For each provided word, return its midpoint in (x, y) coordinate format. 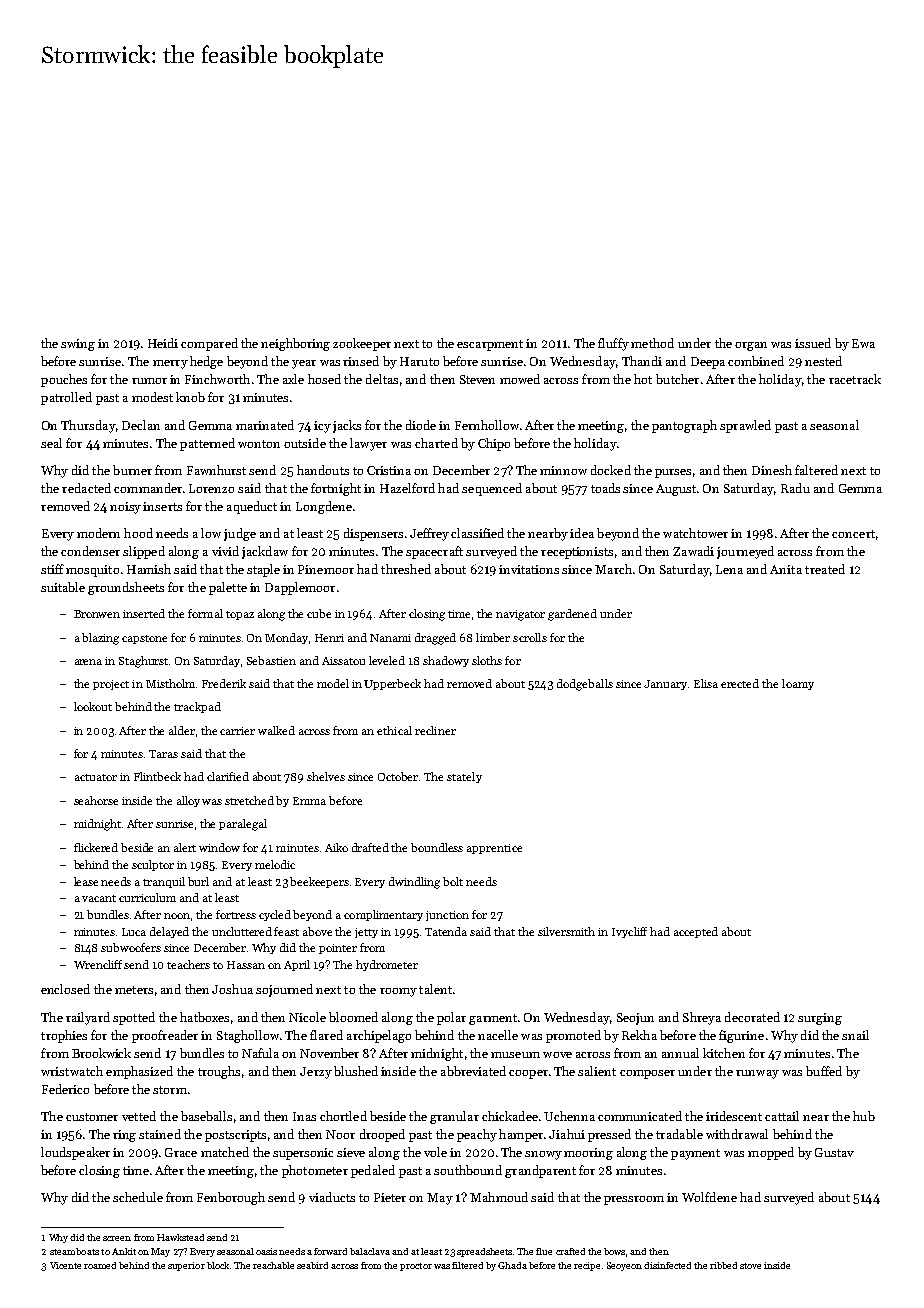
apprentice (494, 849)
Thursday (88, 426)
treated (825, 569)
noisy (125, 508)
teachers (188, 964)
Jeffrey (429, 534)
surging (820, 1019)
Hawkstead (180, 1237)
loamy (798, 684)
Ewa (863, 343)
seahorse (96, 800)
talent (435, 989)
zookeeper (362, 344)
